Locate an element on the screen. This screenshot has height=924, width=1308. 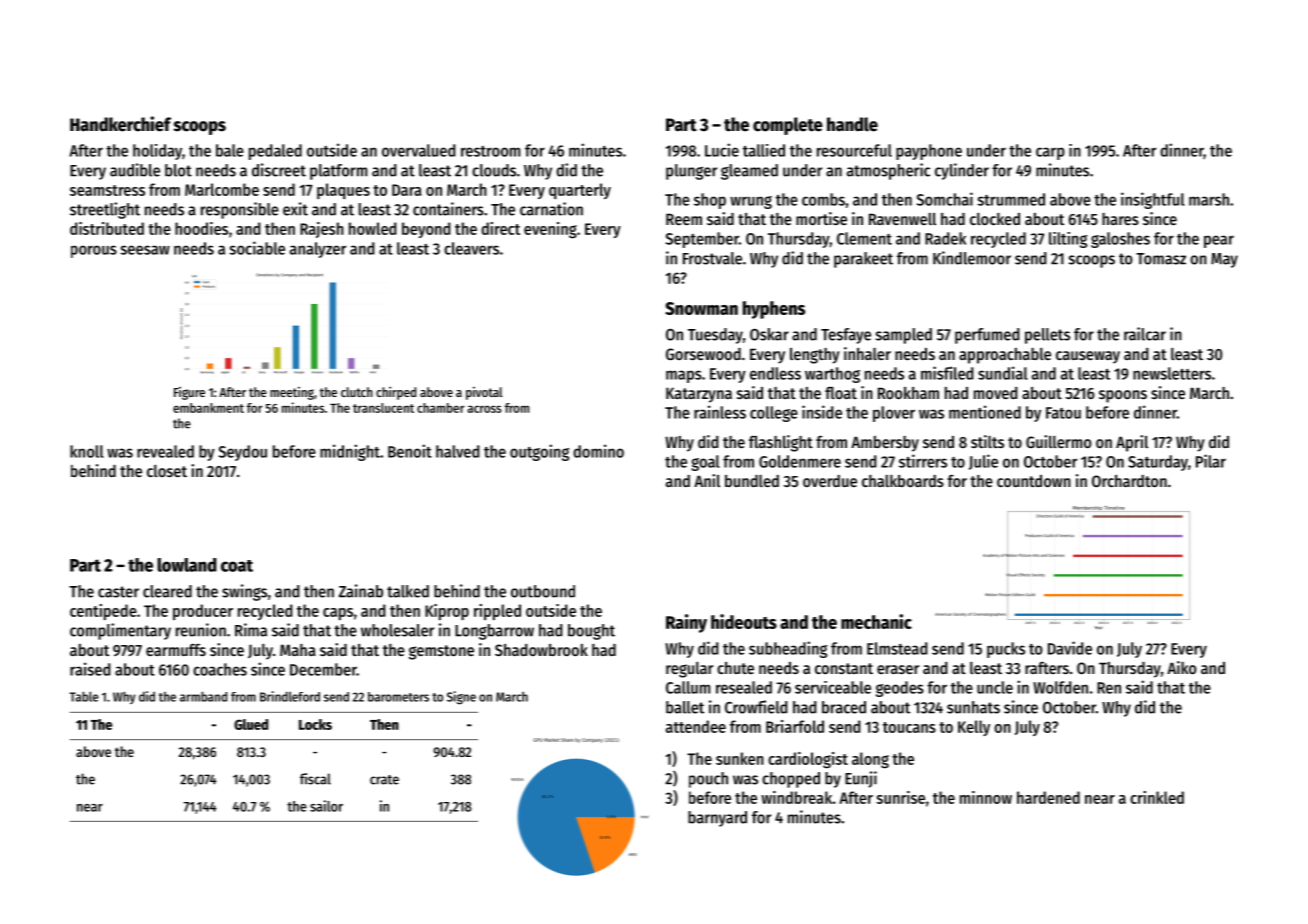
barnyard is located at coordinates (717, 819).
